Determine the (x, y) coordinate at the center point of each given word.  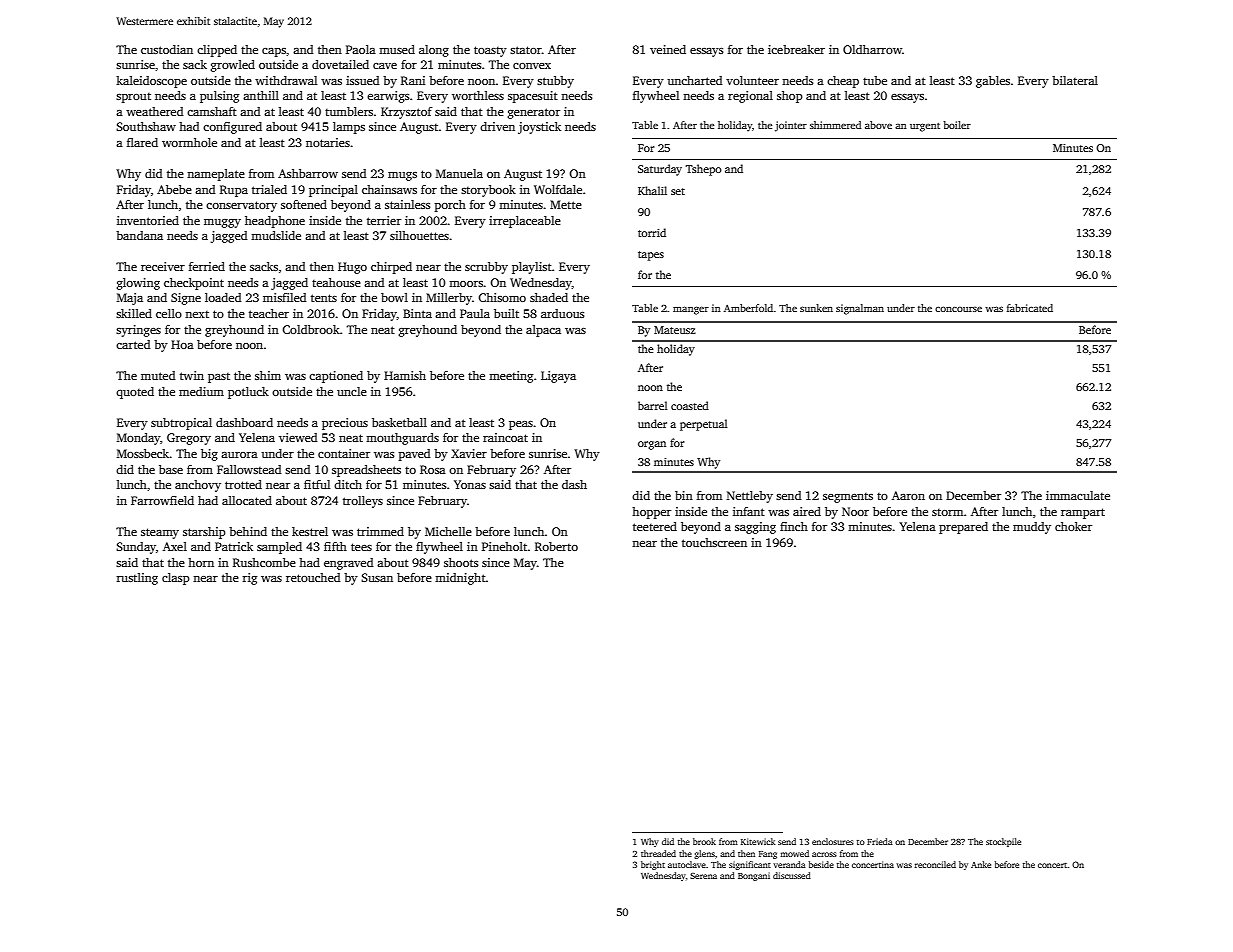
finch (794, 526)
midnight (460, 579)
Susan (377, 577)
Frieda (880, 841)
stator (526, 50)
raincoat (505, 437)
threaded (658, 853)
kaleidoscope (151, 82)
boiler (957, 125)
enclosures (833, 841)
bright (653, 865)
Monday (138, 439)
